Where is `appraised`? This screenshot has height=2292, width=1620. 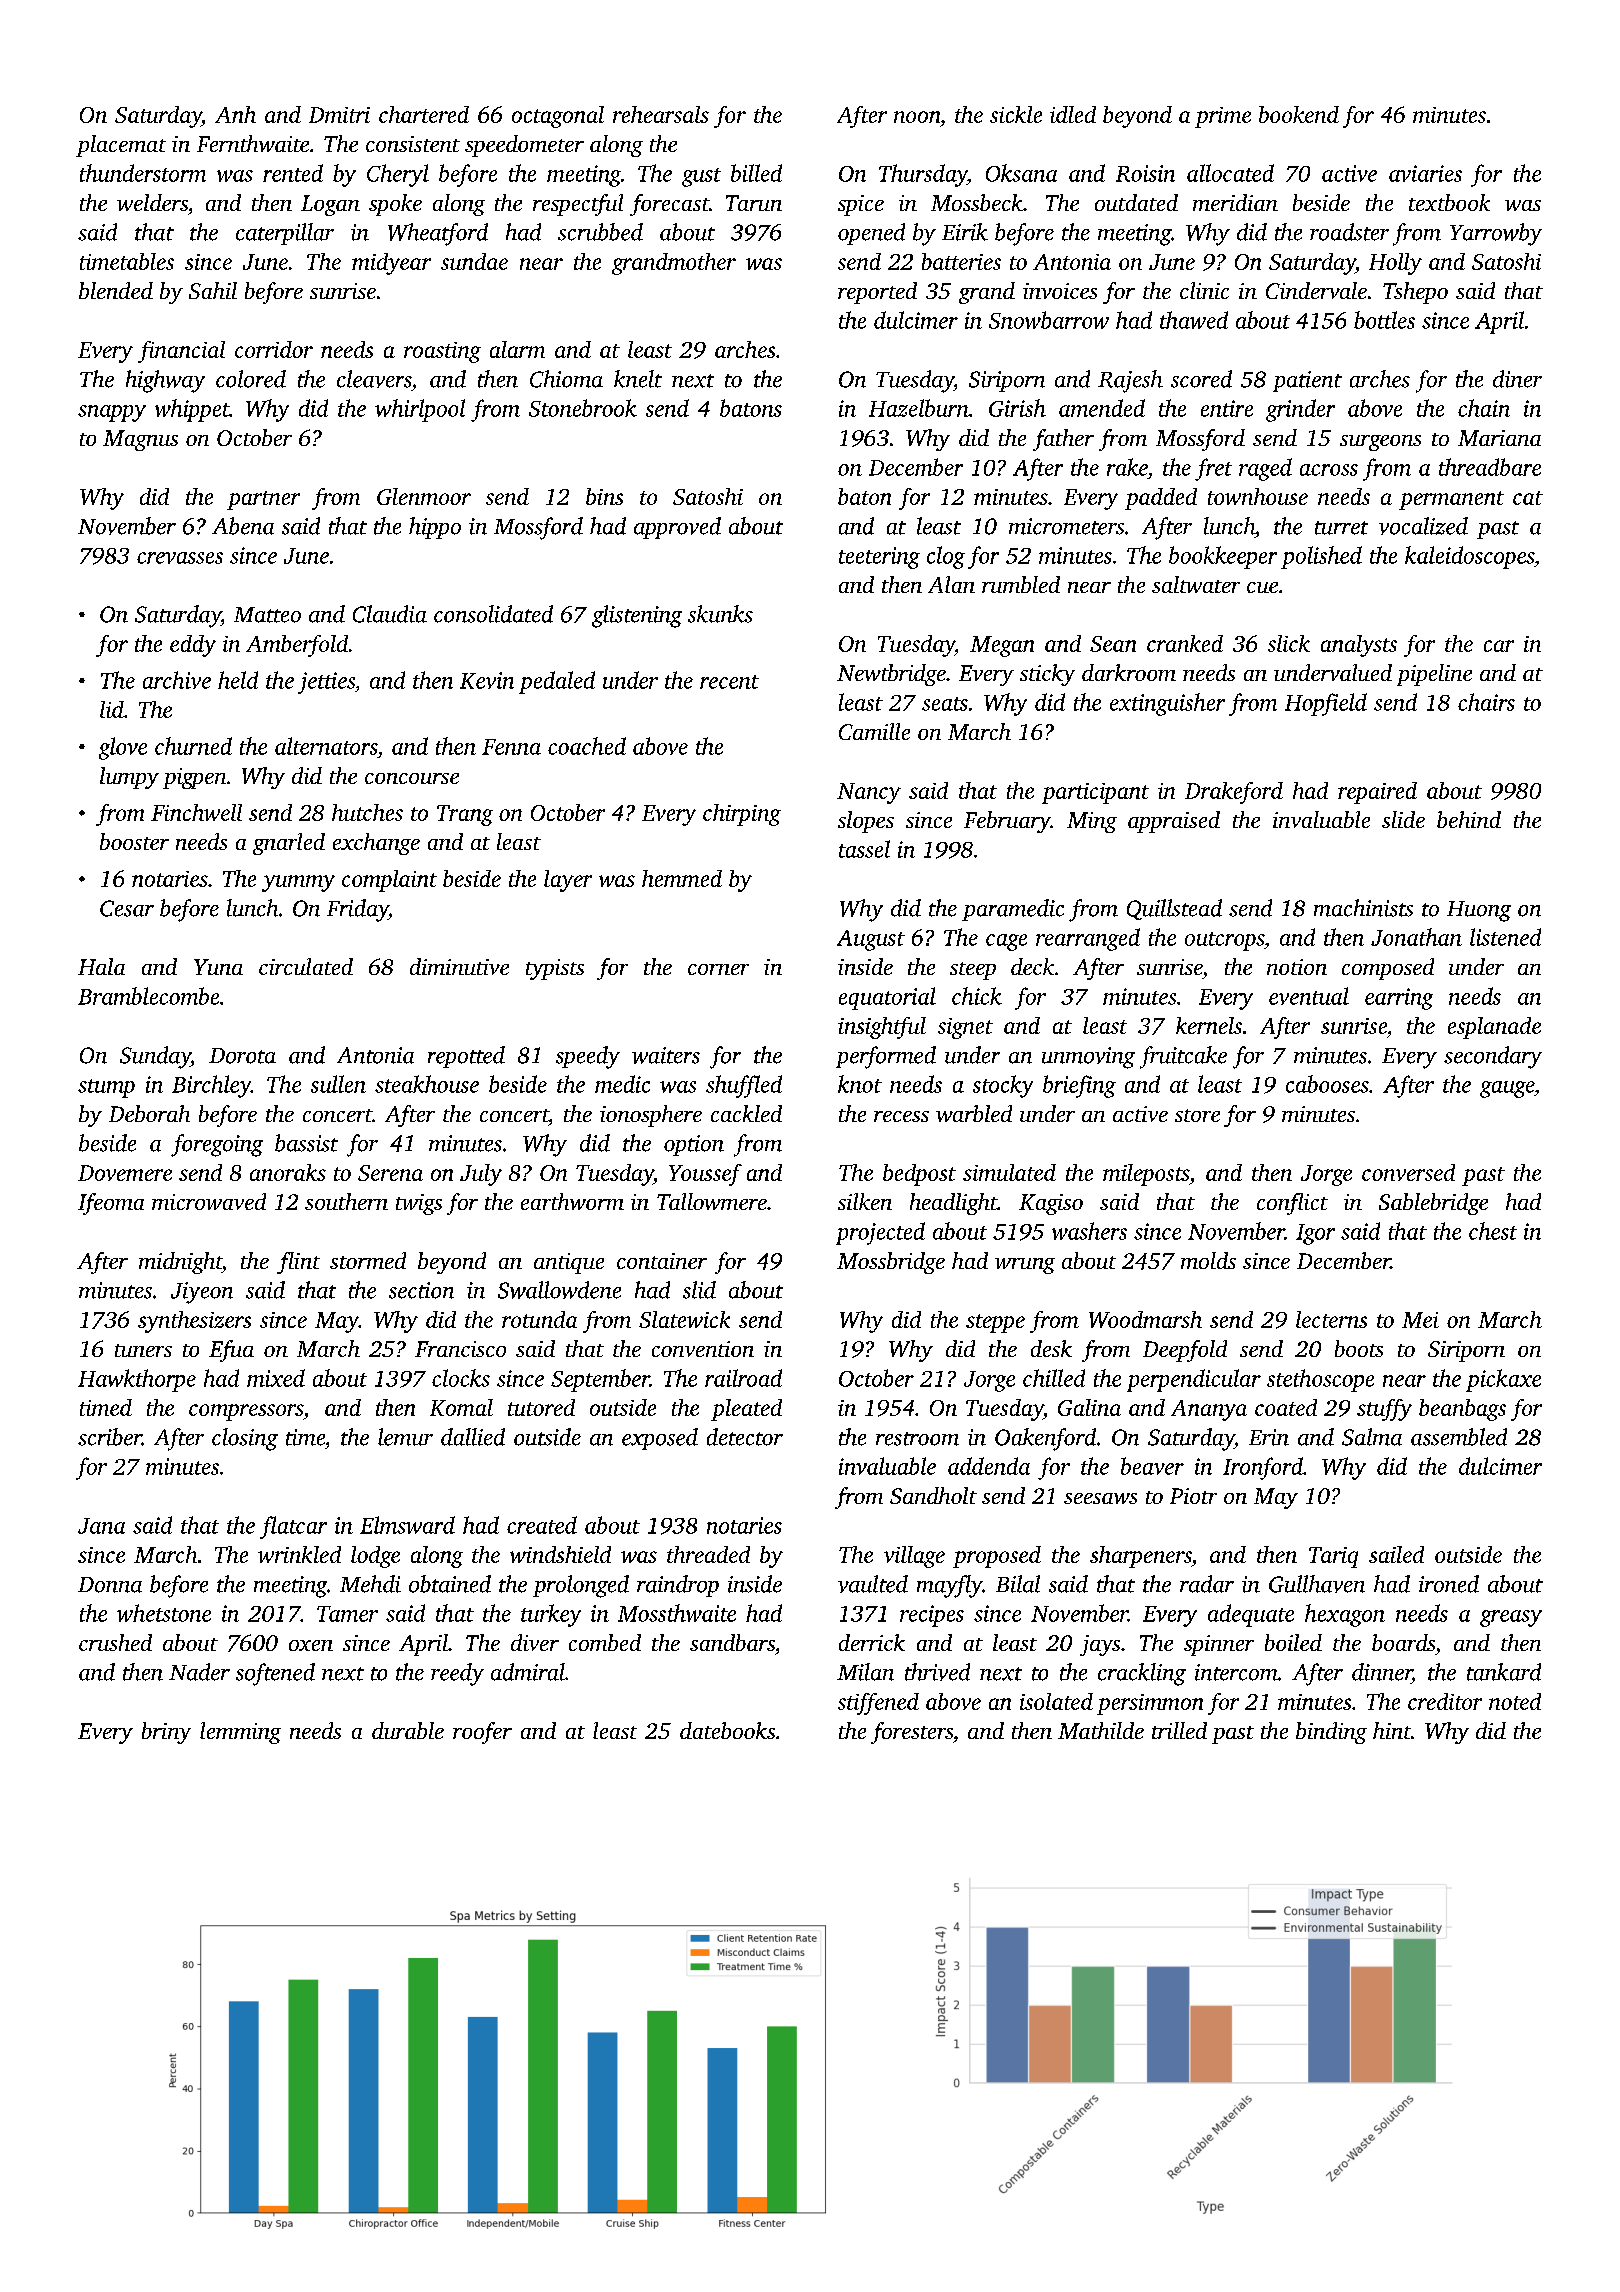 appraised is located at coordinates (1174, 822).
